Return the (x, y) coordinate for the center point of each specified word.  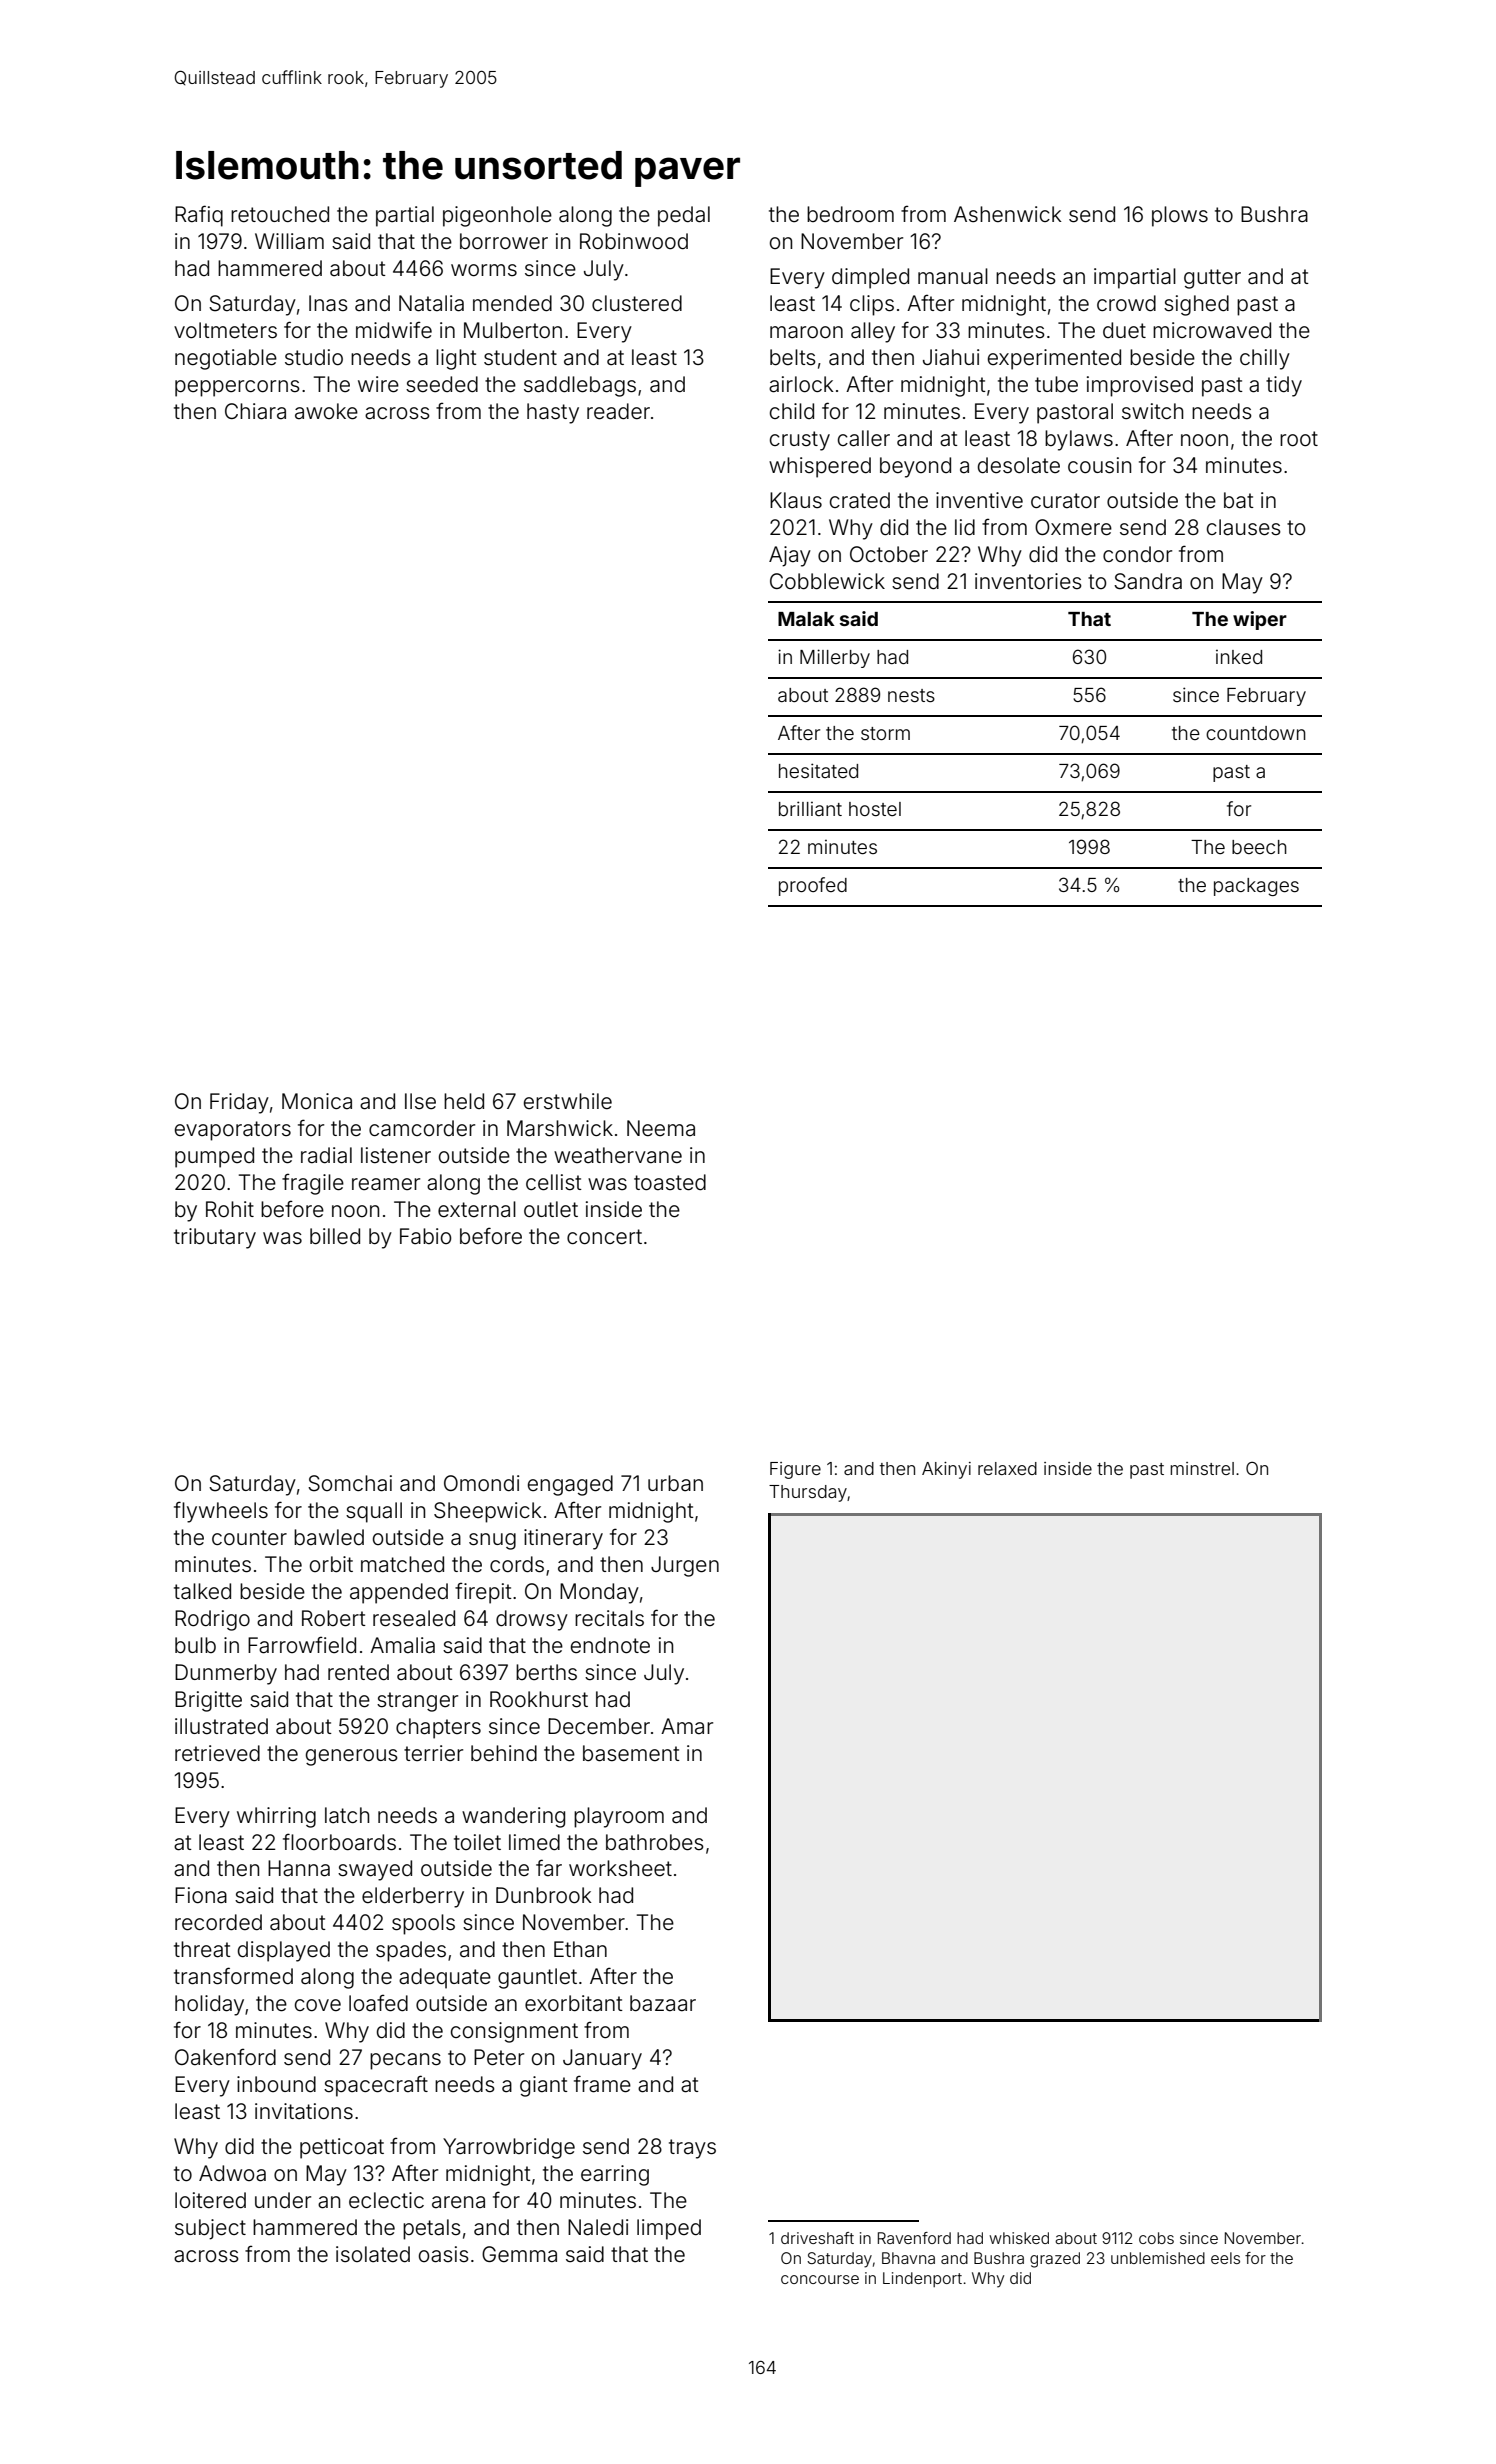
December (599, 1726)
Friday (239, 1103)
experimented (1054, 359)
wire (378, 384)
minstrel (1202, 1468)
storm (885, 733)
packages (1256, 887)
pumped (214, 1157)
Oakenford (225, 2057)
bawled (329, 1537)
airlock (801, 384)
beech (1259, 847)
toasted (670, 1182)
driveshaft (817, 2238)
